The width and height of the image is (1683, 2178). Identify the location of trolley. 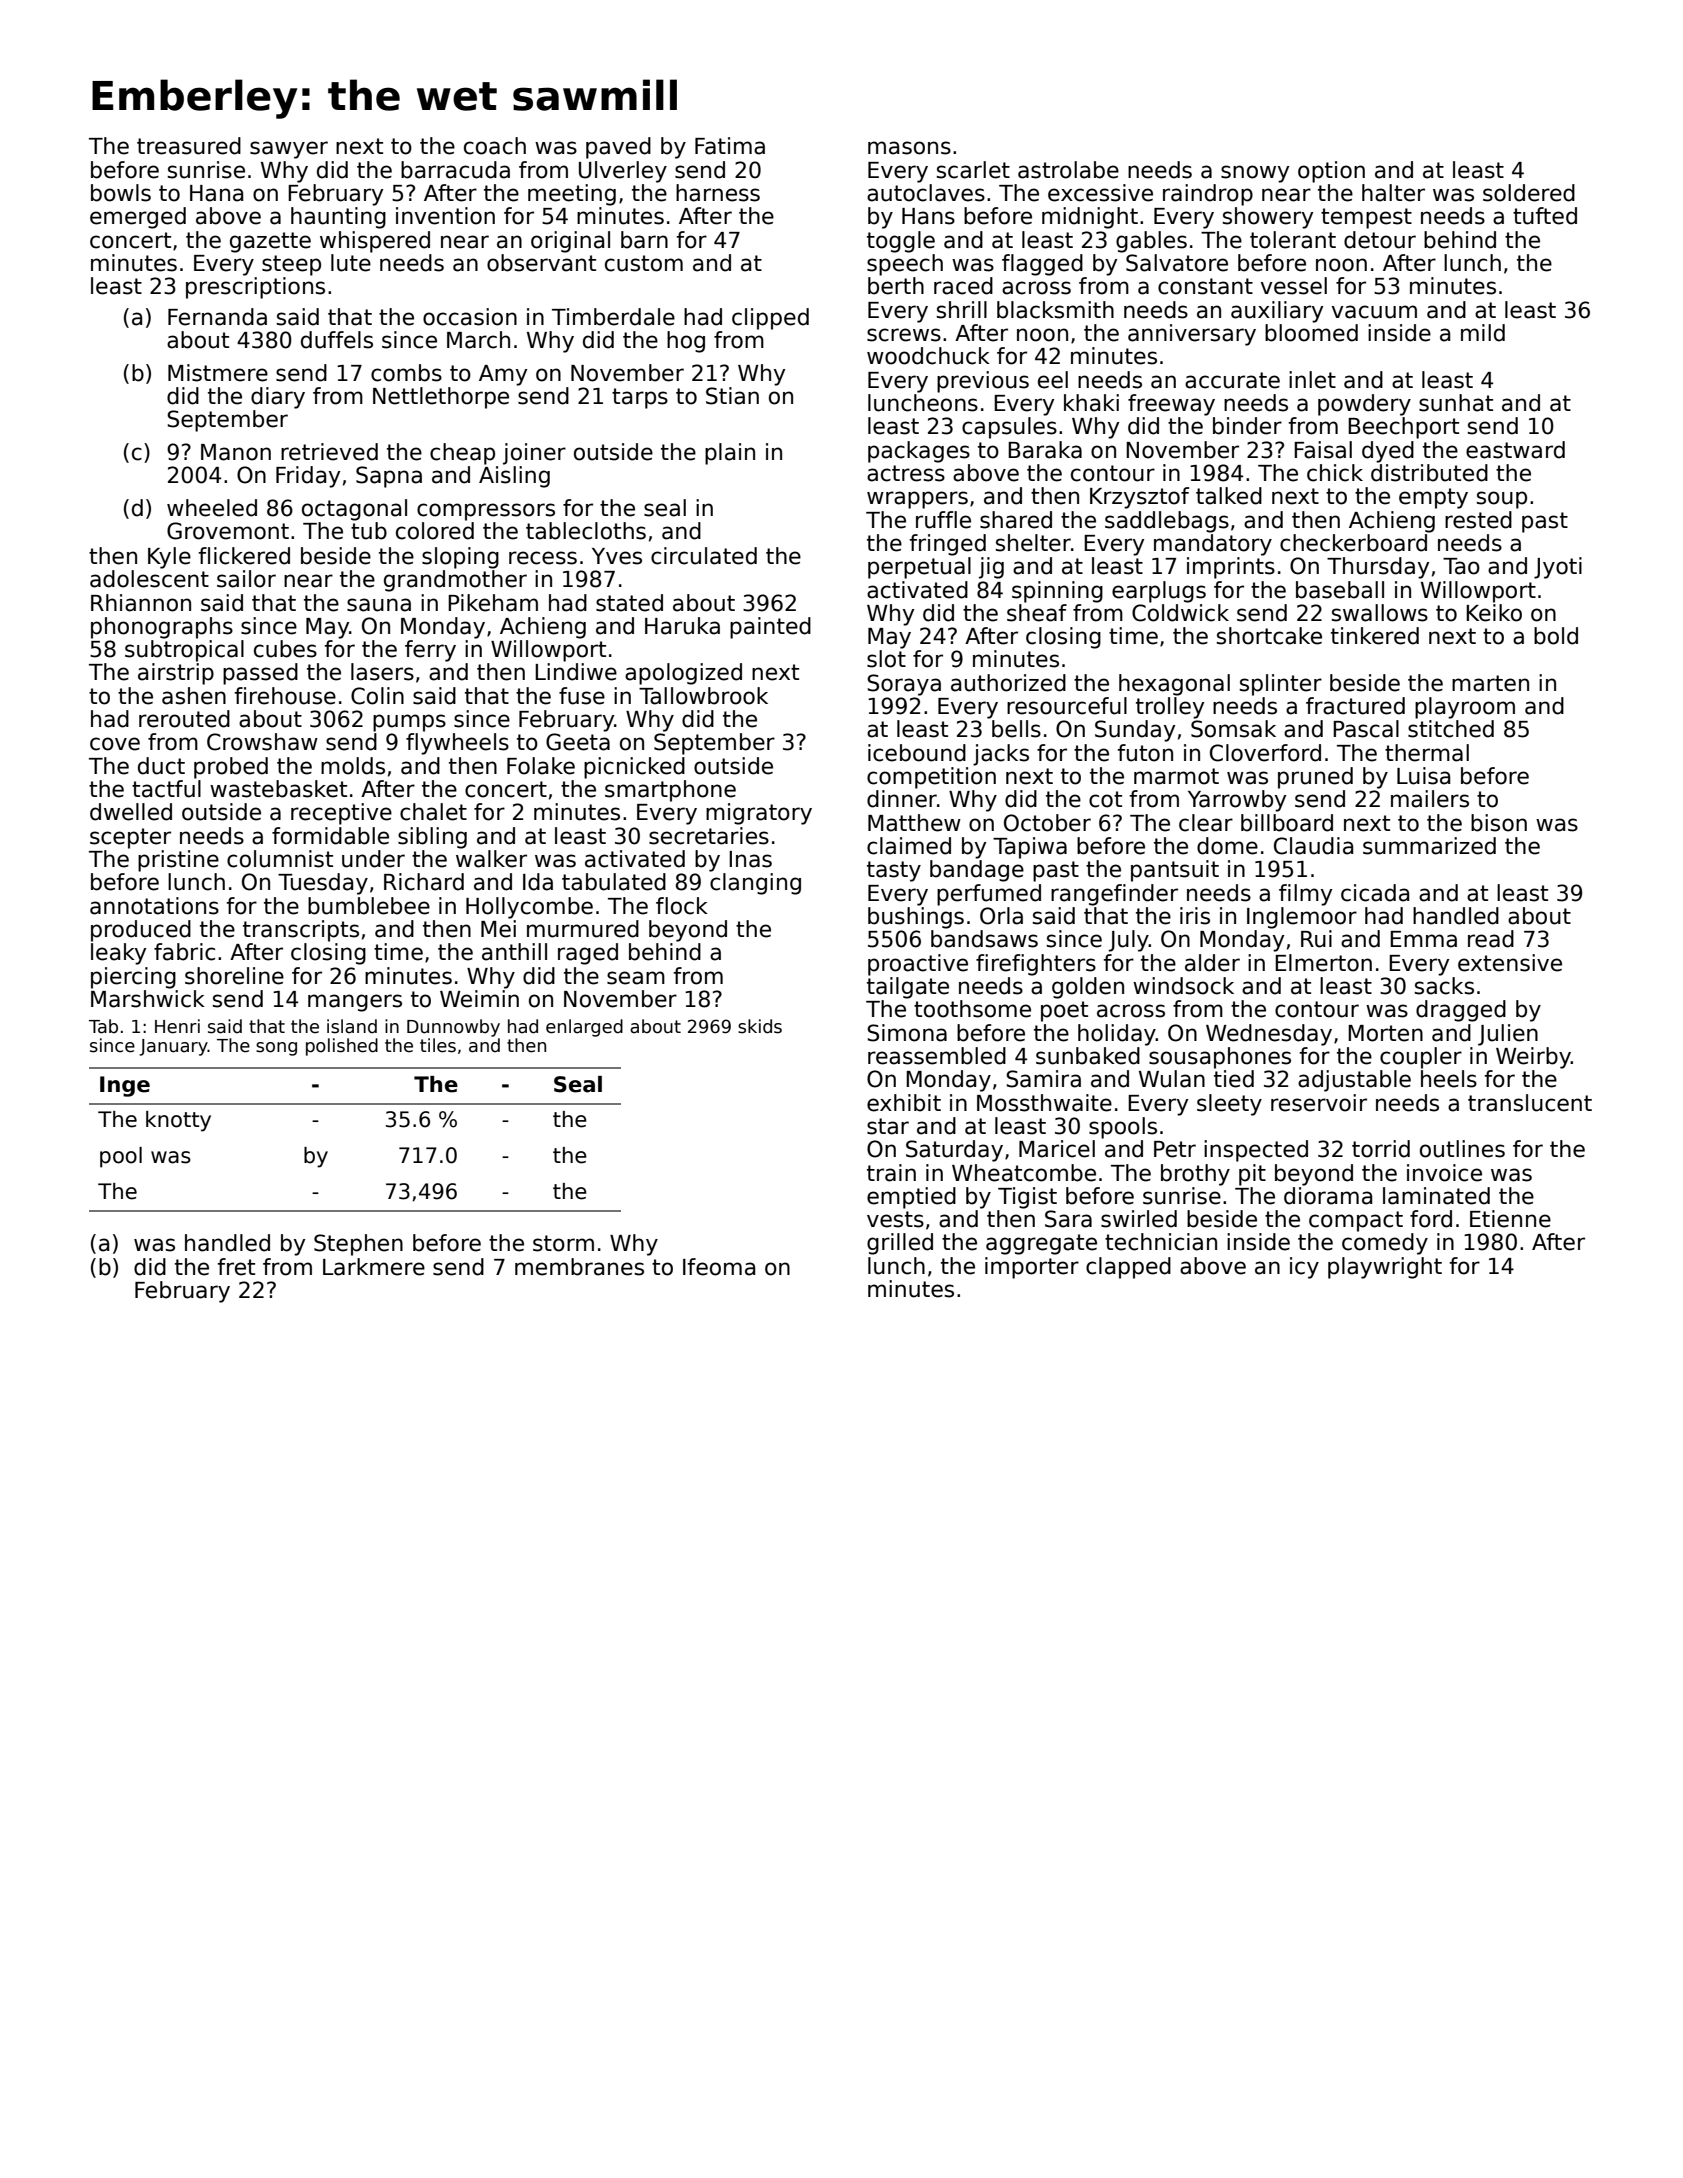
(1170, 708).
